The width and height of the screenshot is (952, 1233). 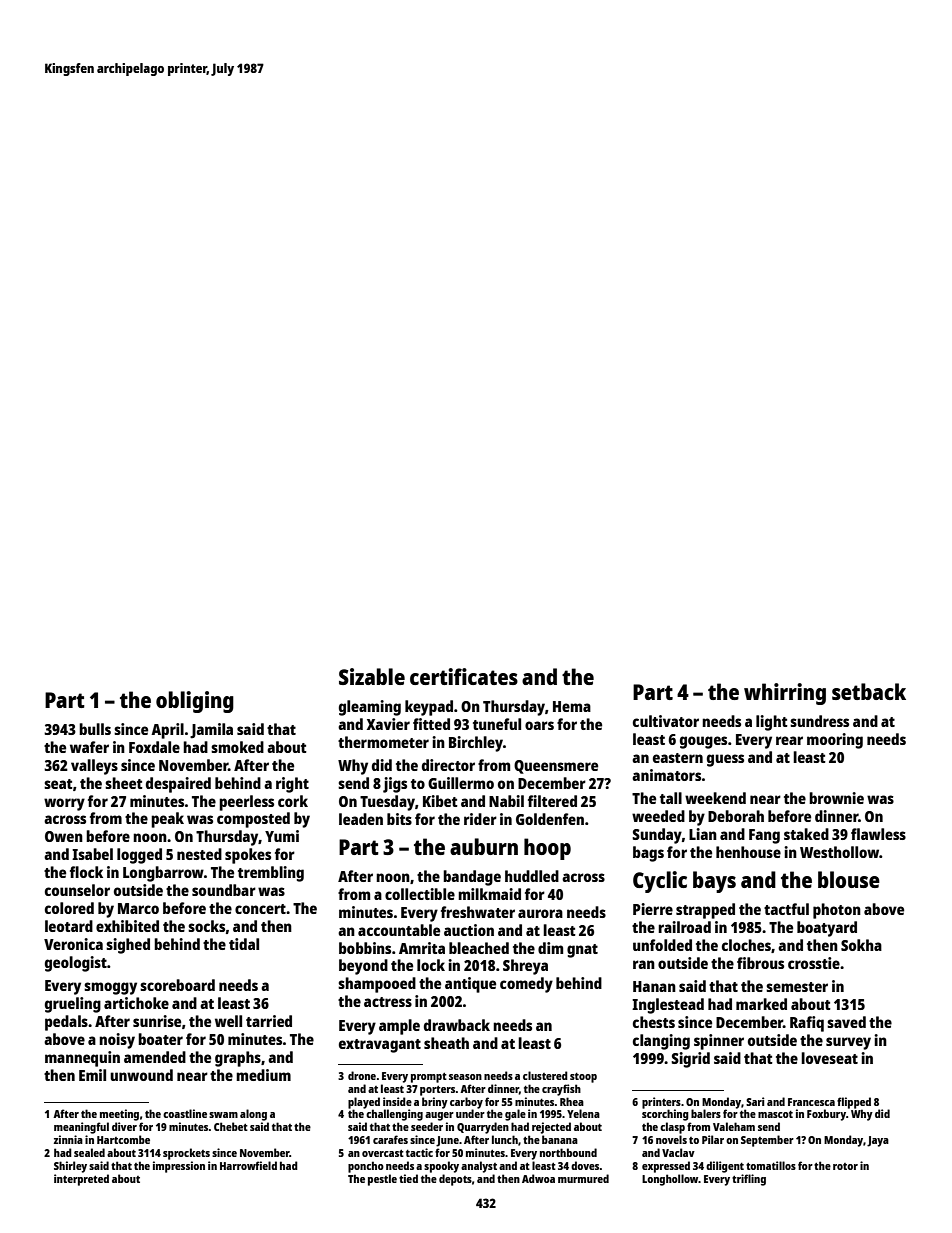 What do you see at coordinates (92, 1075) in the screenshot?
I see `Emil` at bounding box center [92, 1075].
